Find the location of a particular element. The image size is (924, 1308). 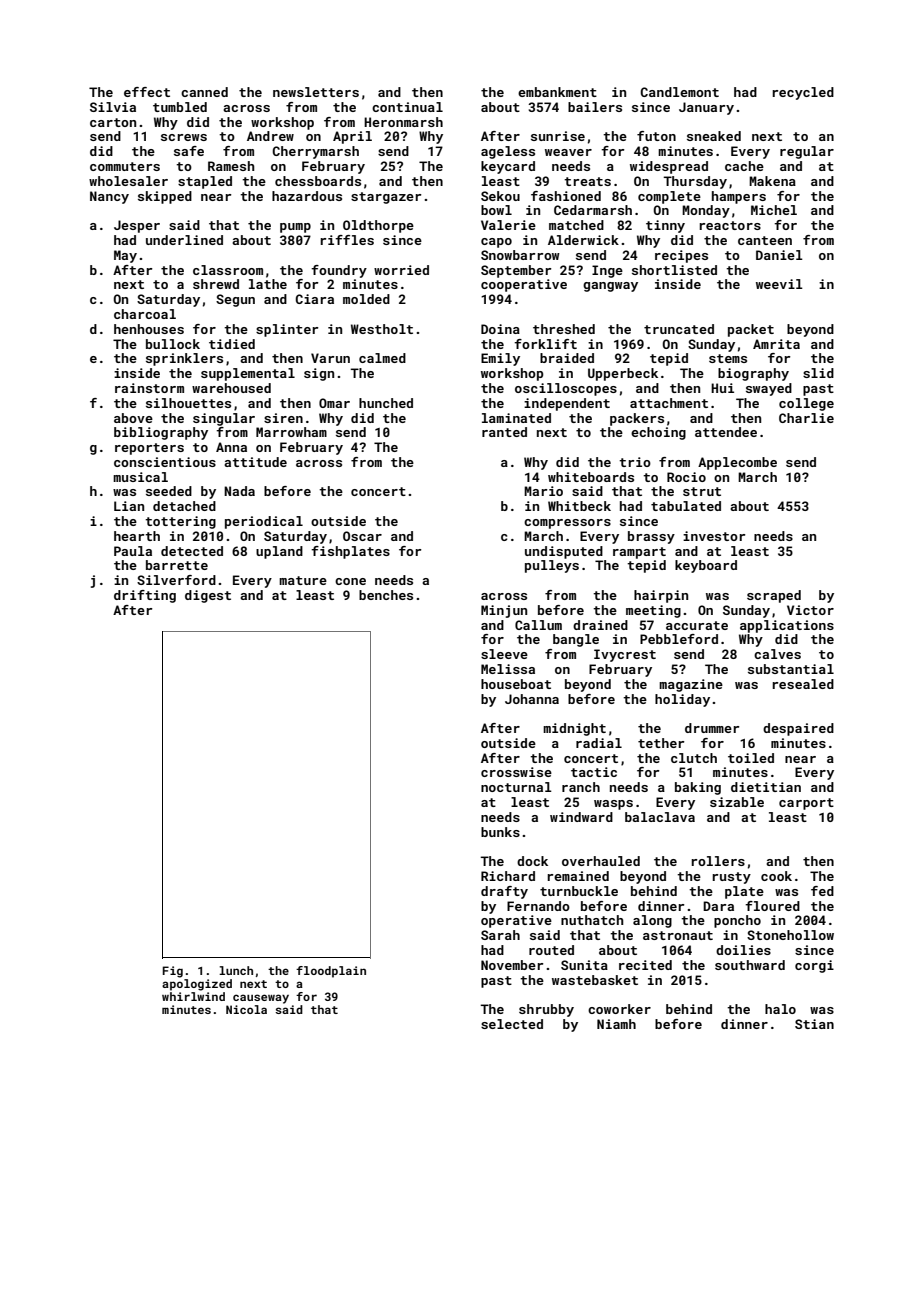

tether is located at coordinates (661, 743).
